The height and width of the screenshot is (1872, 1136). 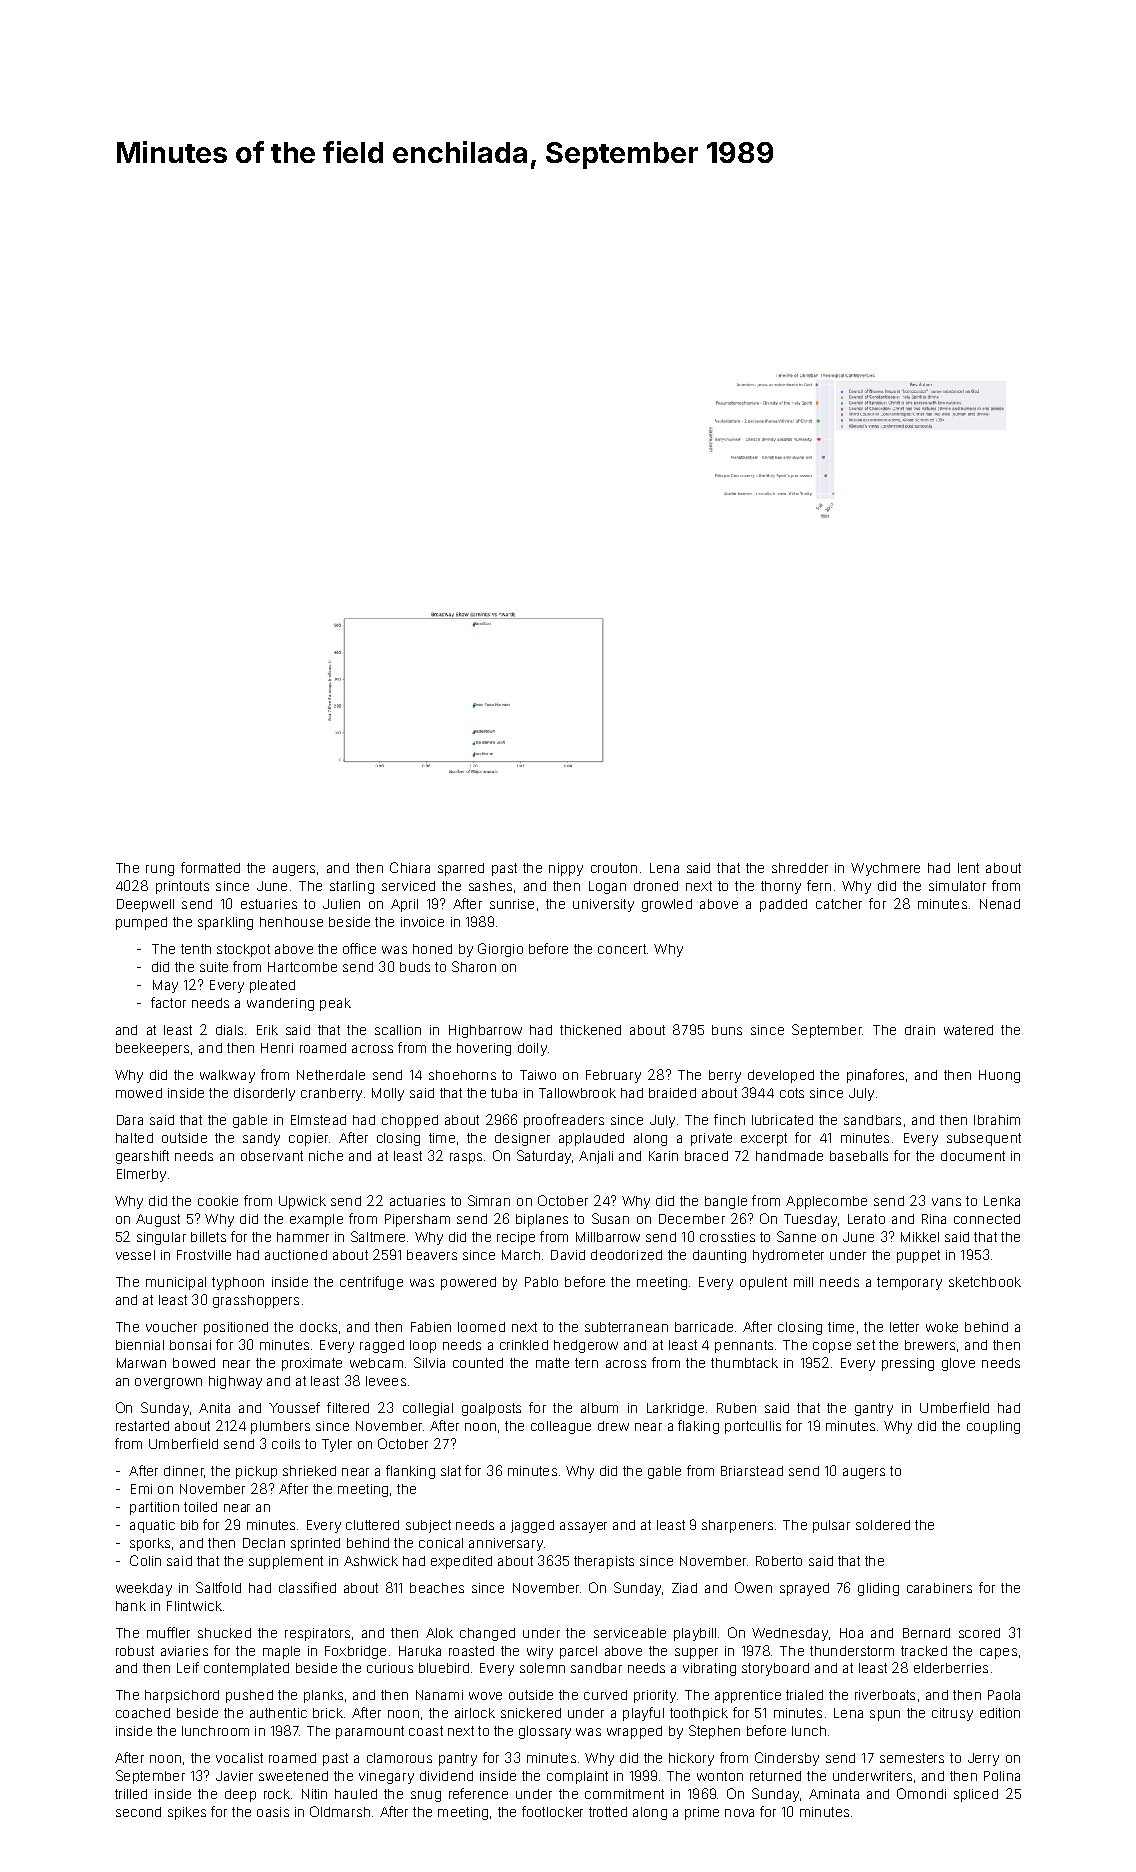 What do you see at coordinates (428, 1409) in the screenshot?
I see `collegial` at bounding box center [428, 1409].
